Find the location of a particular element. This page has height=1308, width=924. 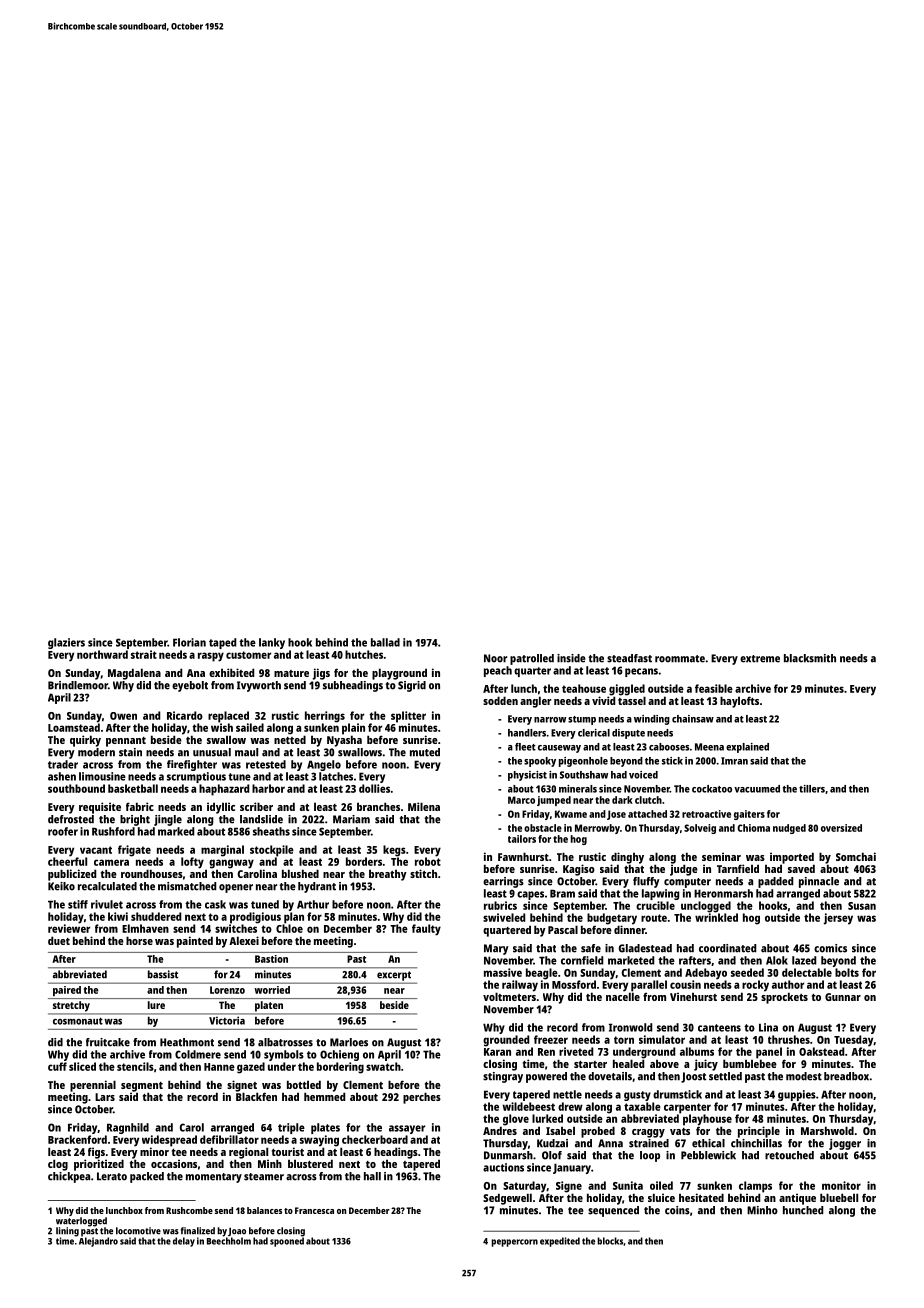

juicy is located at coordinates (706, 1065).
